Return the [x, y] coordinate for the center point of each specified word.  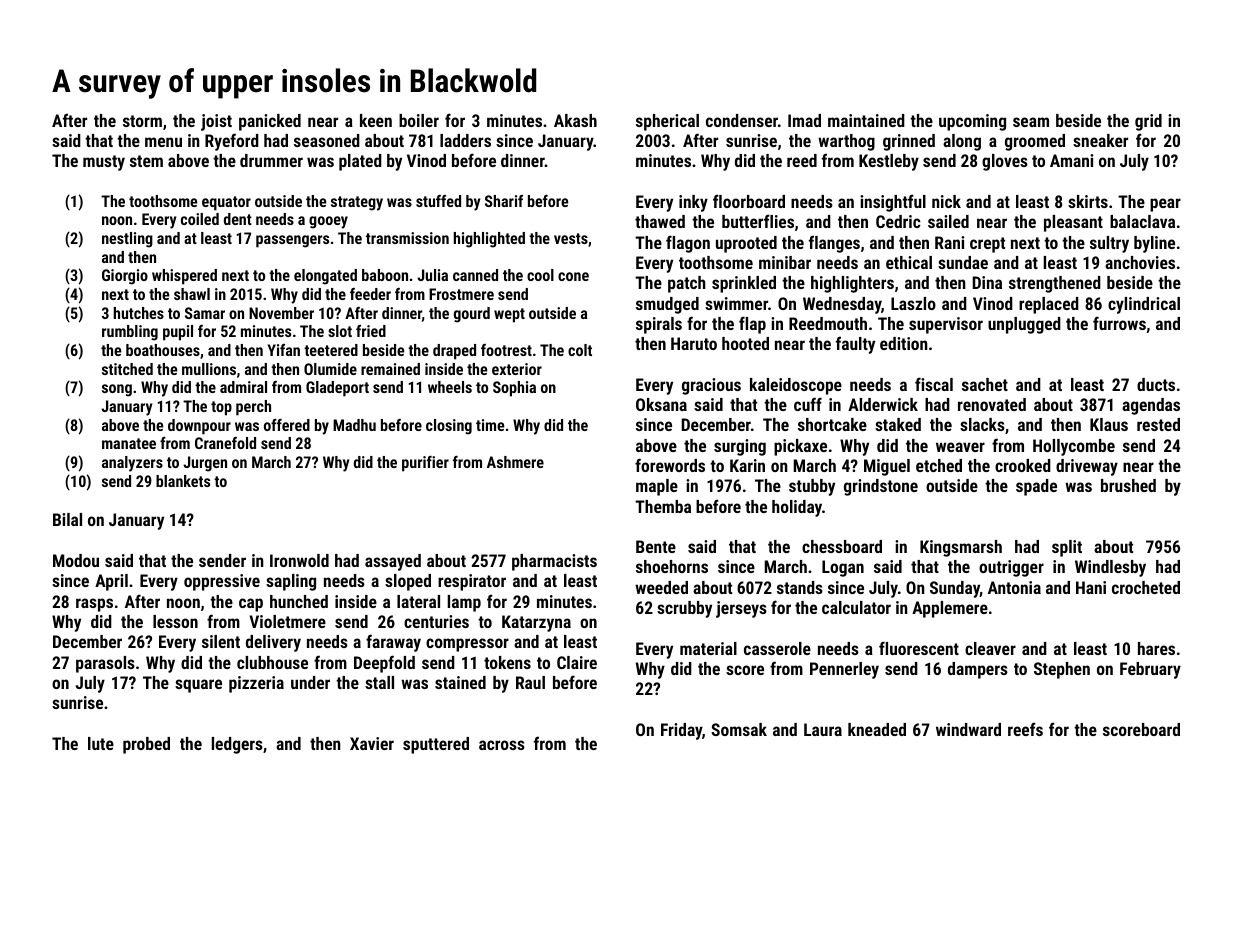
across [502, 745]
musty [104, 163]
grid [1148, 122]
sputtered [436, 745]
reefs [1025, 729]
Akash [575, 120]
